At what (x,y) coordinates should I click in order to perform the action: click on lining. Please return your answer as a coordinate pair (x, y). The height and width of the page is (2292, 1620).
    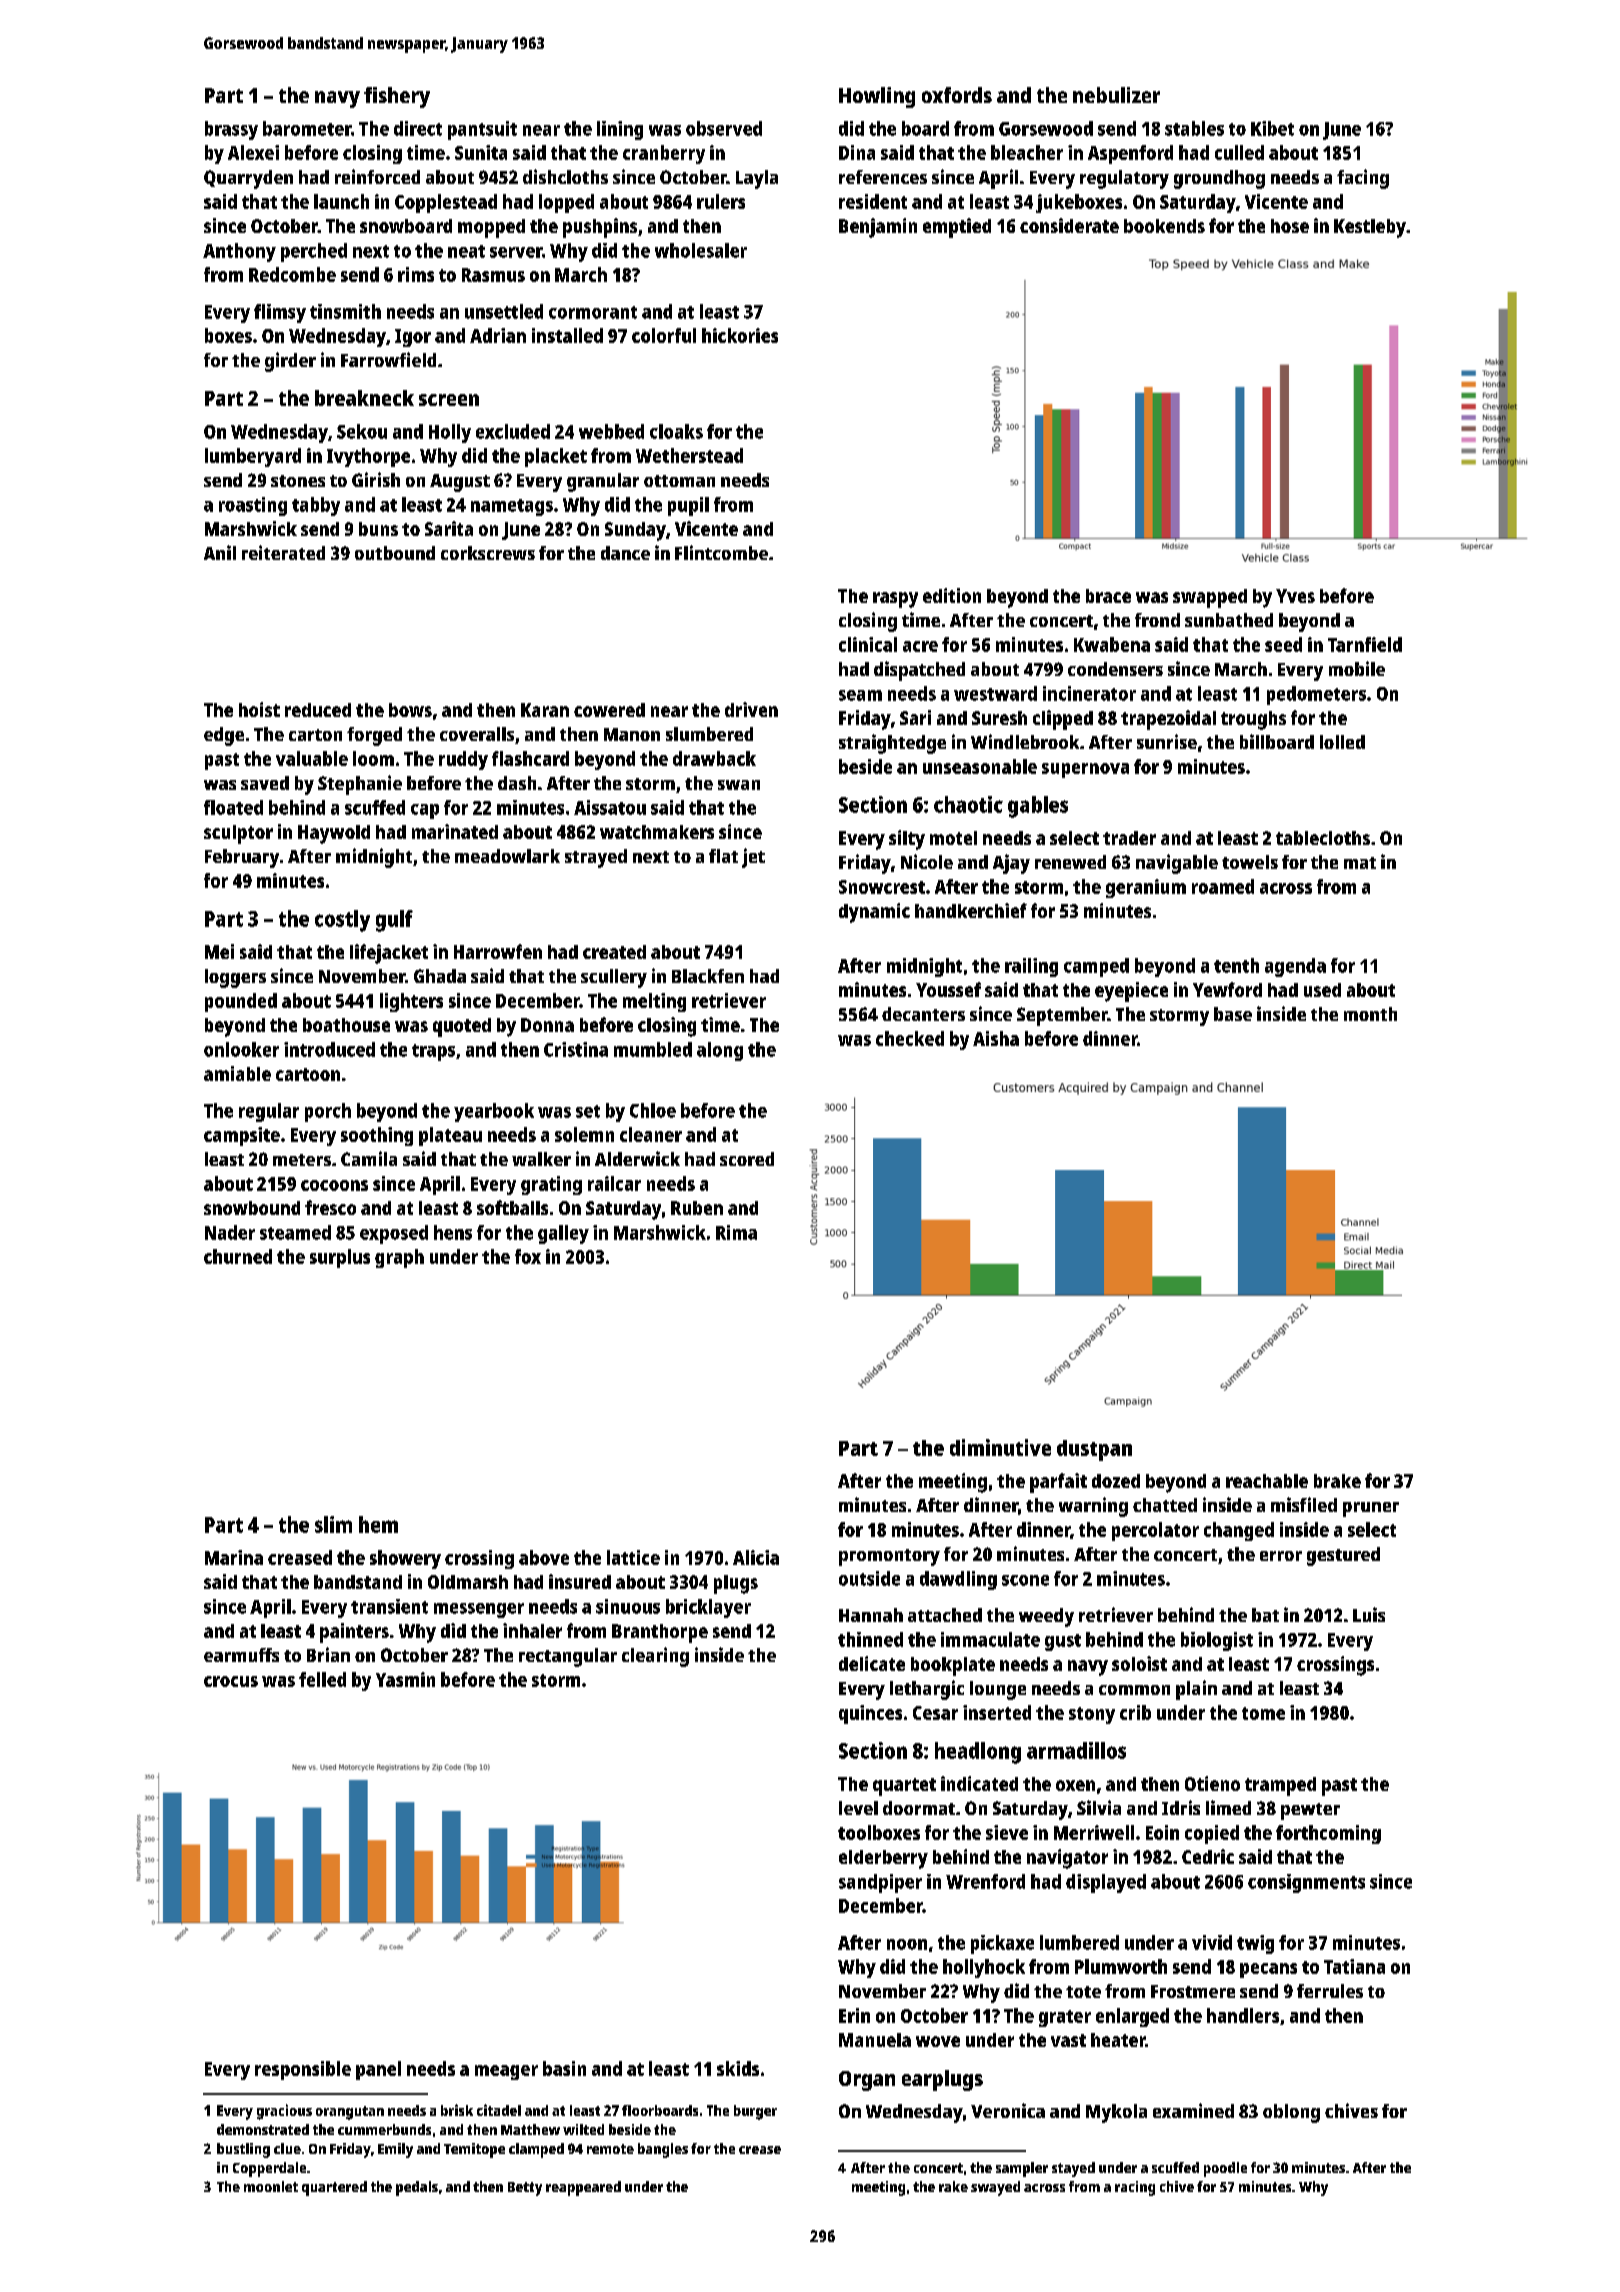
    Looking at the image, I should click on (620, 130).
